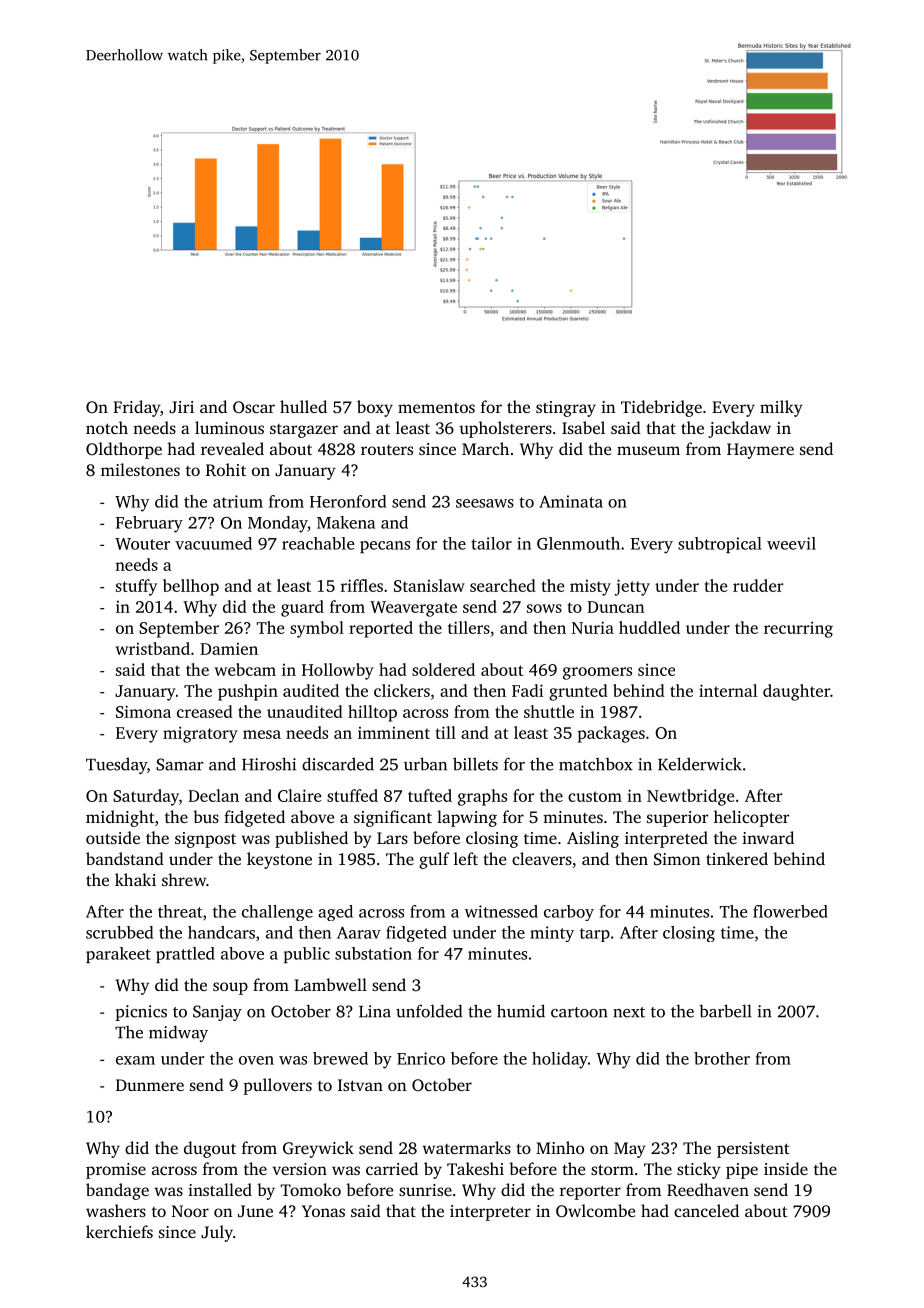 Image resolution: width=924 pixels, height=1308 pixels. I want to click on Lars, so click(392, 838).
